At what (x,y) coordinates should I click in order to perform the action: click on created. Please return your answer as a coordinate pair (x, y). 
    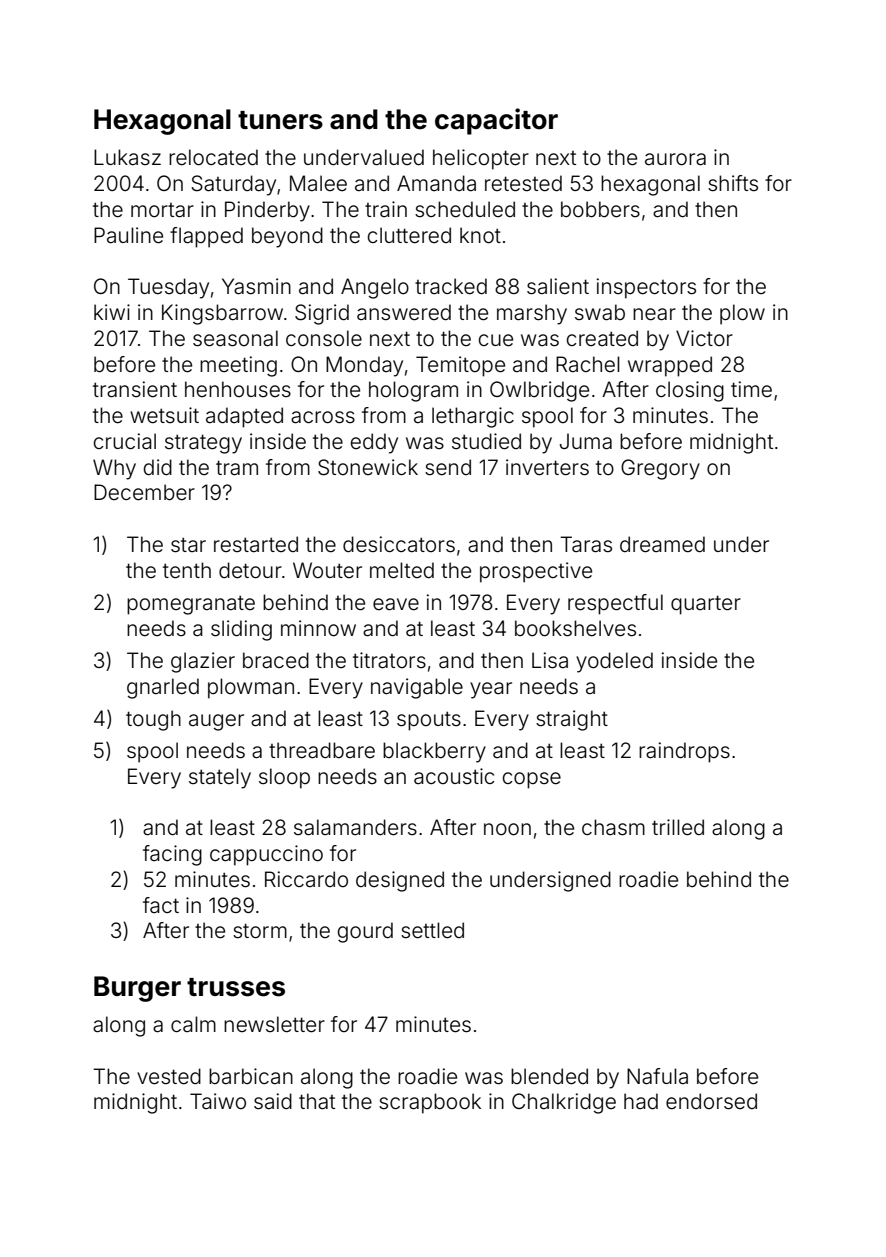
    Looking at the image, I should click on (602, 338).
